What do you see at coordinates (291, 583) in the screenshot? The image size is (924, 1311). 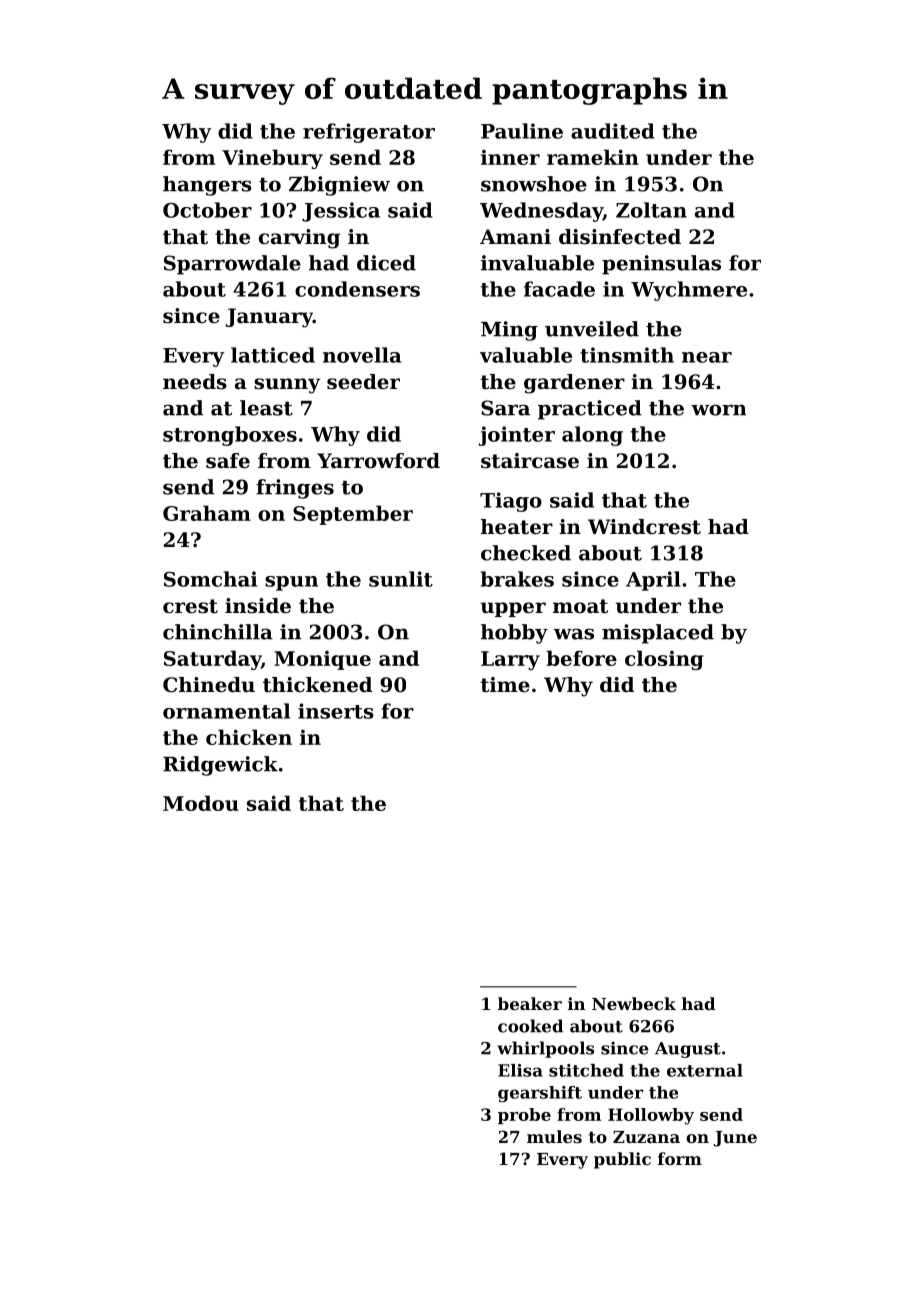 I see `spun` at bounding box center [291, 583].
